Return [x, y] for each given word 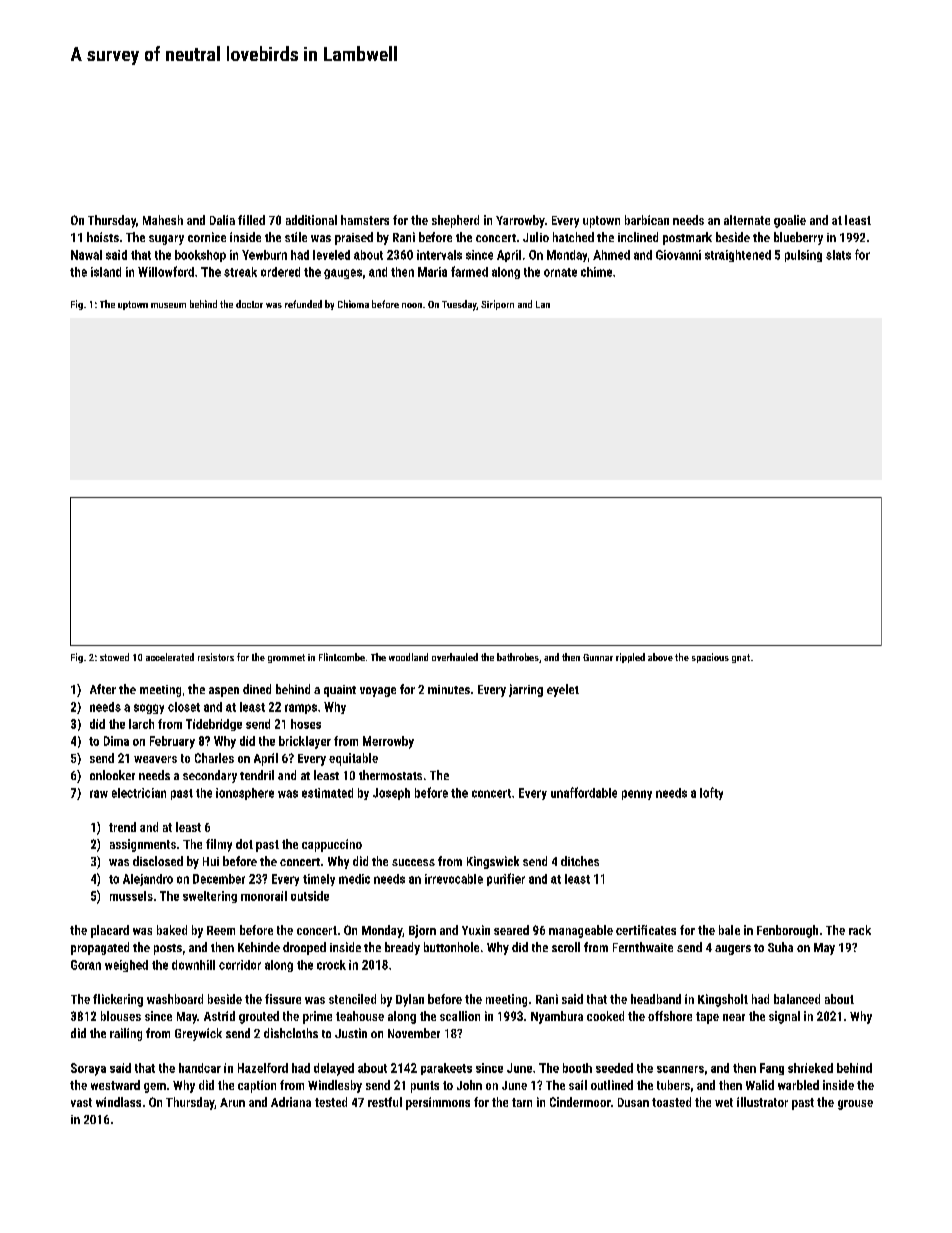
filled [251, 220]
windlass [118, 1102]
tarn [522, 1102]
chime [596, 272]
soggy [149, 709]
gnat [741, 658]
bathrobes [518, 657]
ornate [560, 272]
